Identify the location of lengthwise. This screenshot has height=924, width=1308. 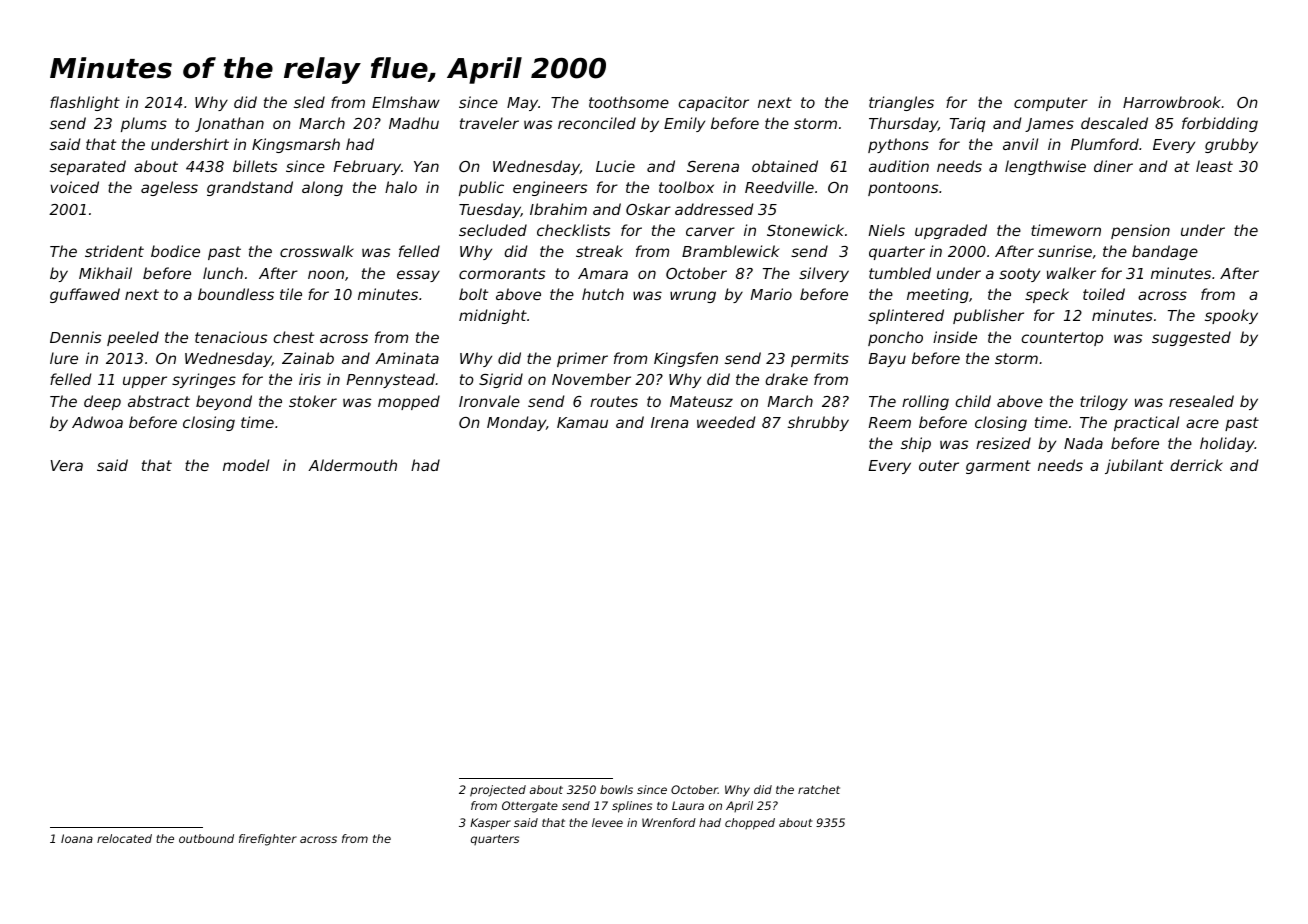
(1045, 167).
